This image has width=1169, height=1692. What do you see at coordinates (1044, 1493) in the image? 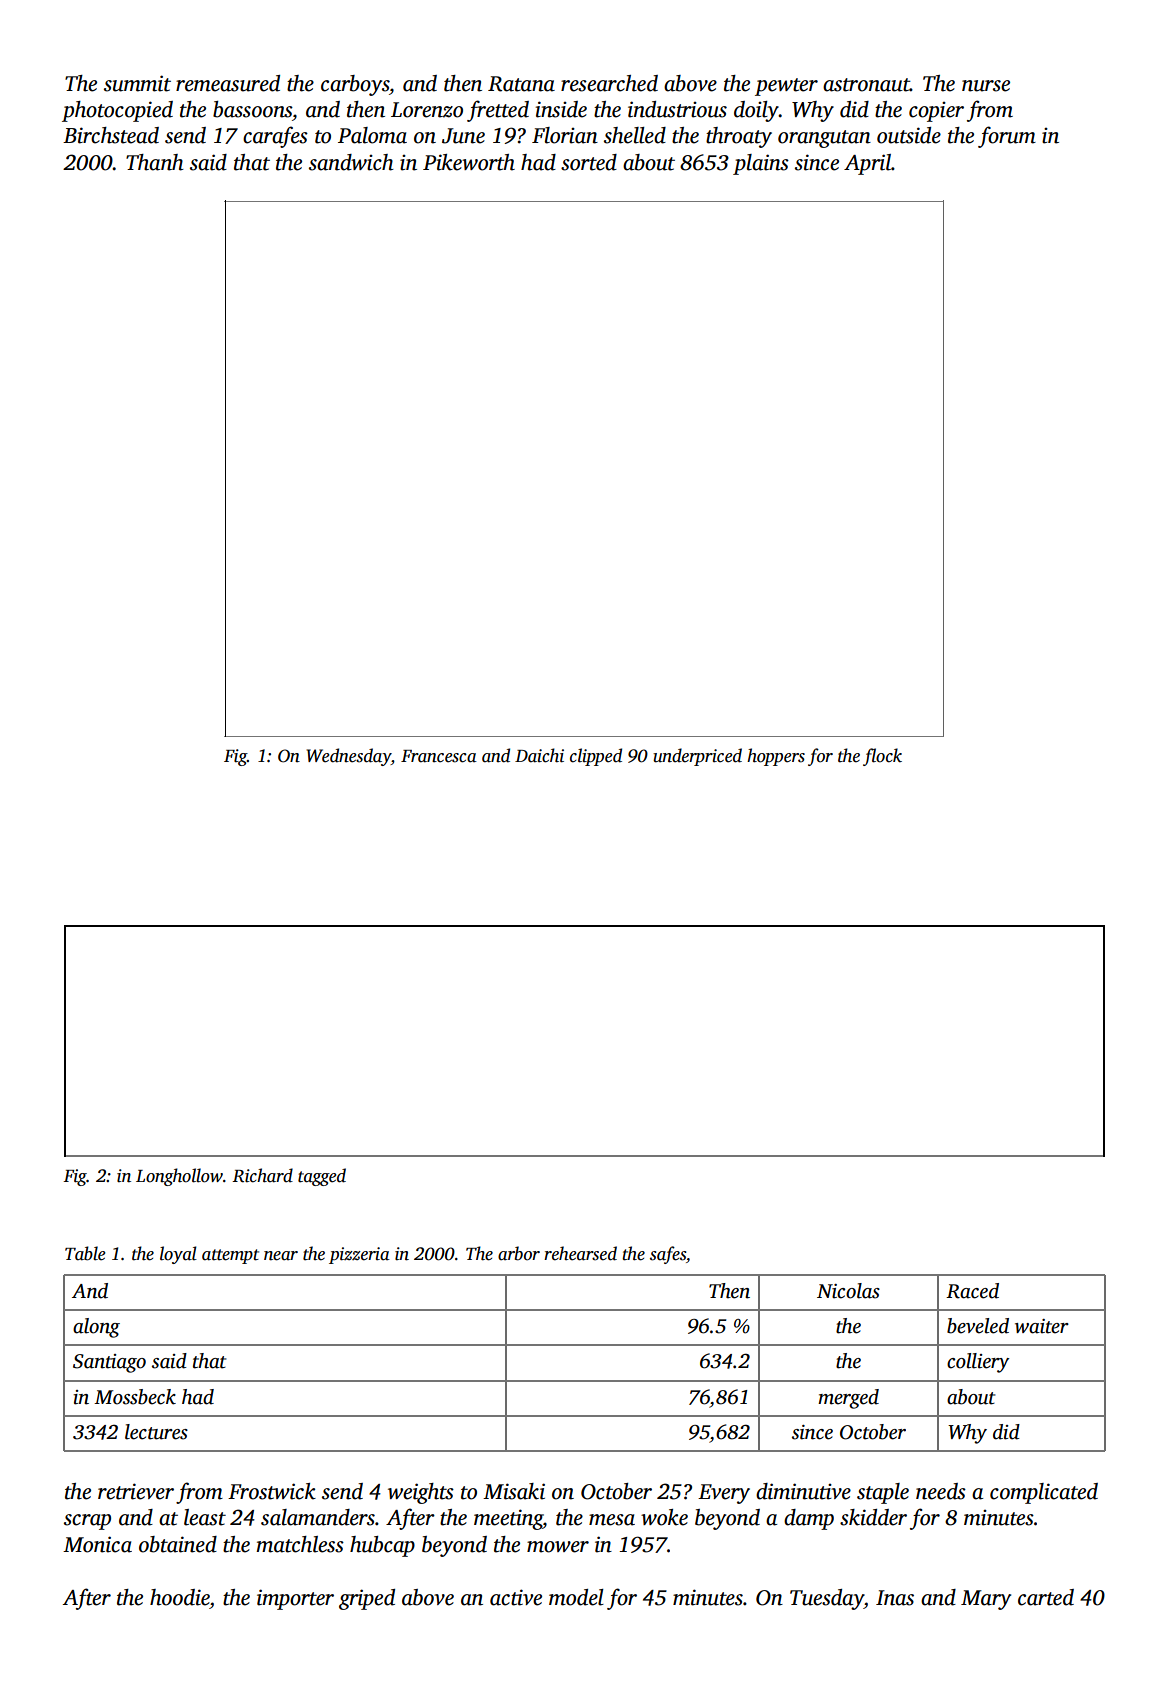
I see `complicated` at bounding box center [1044, 1493].
